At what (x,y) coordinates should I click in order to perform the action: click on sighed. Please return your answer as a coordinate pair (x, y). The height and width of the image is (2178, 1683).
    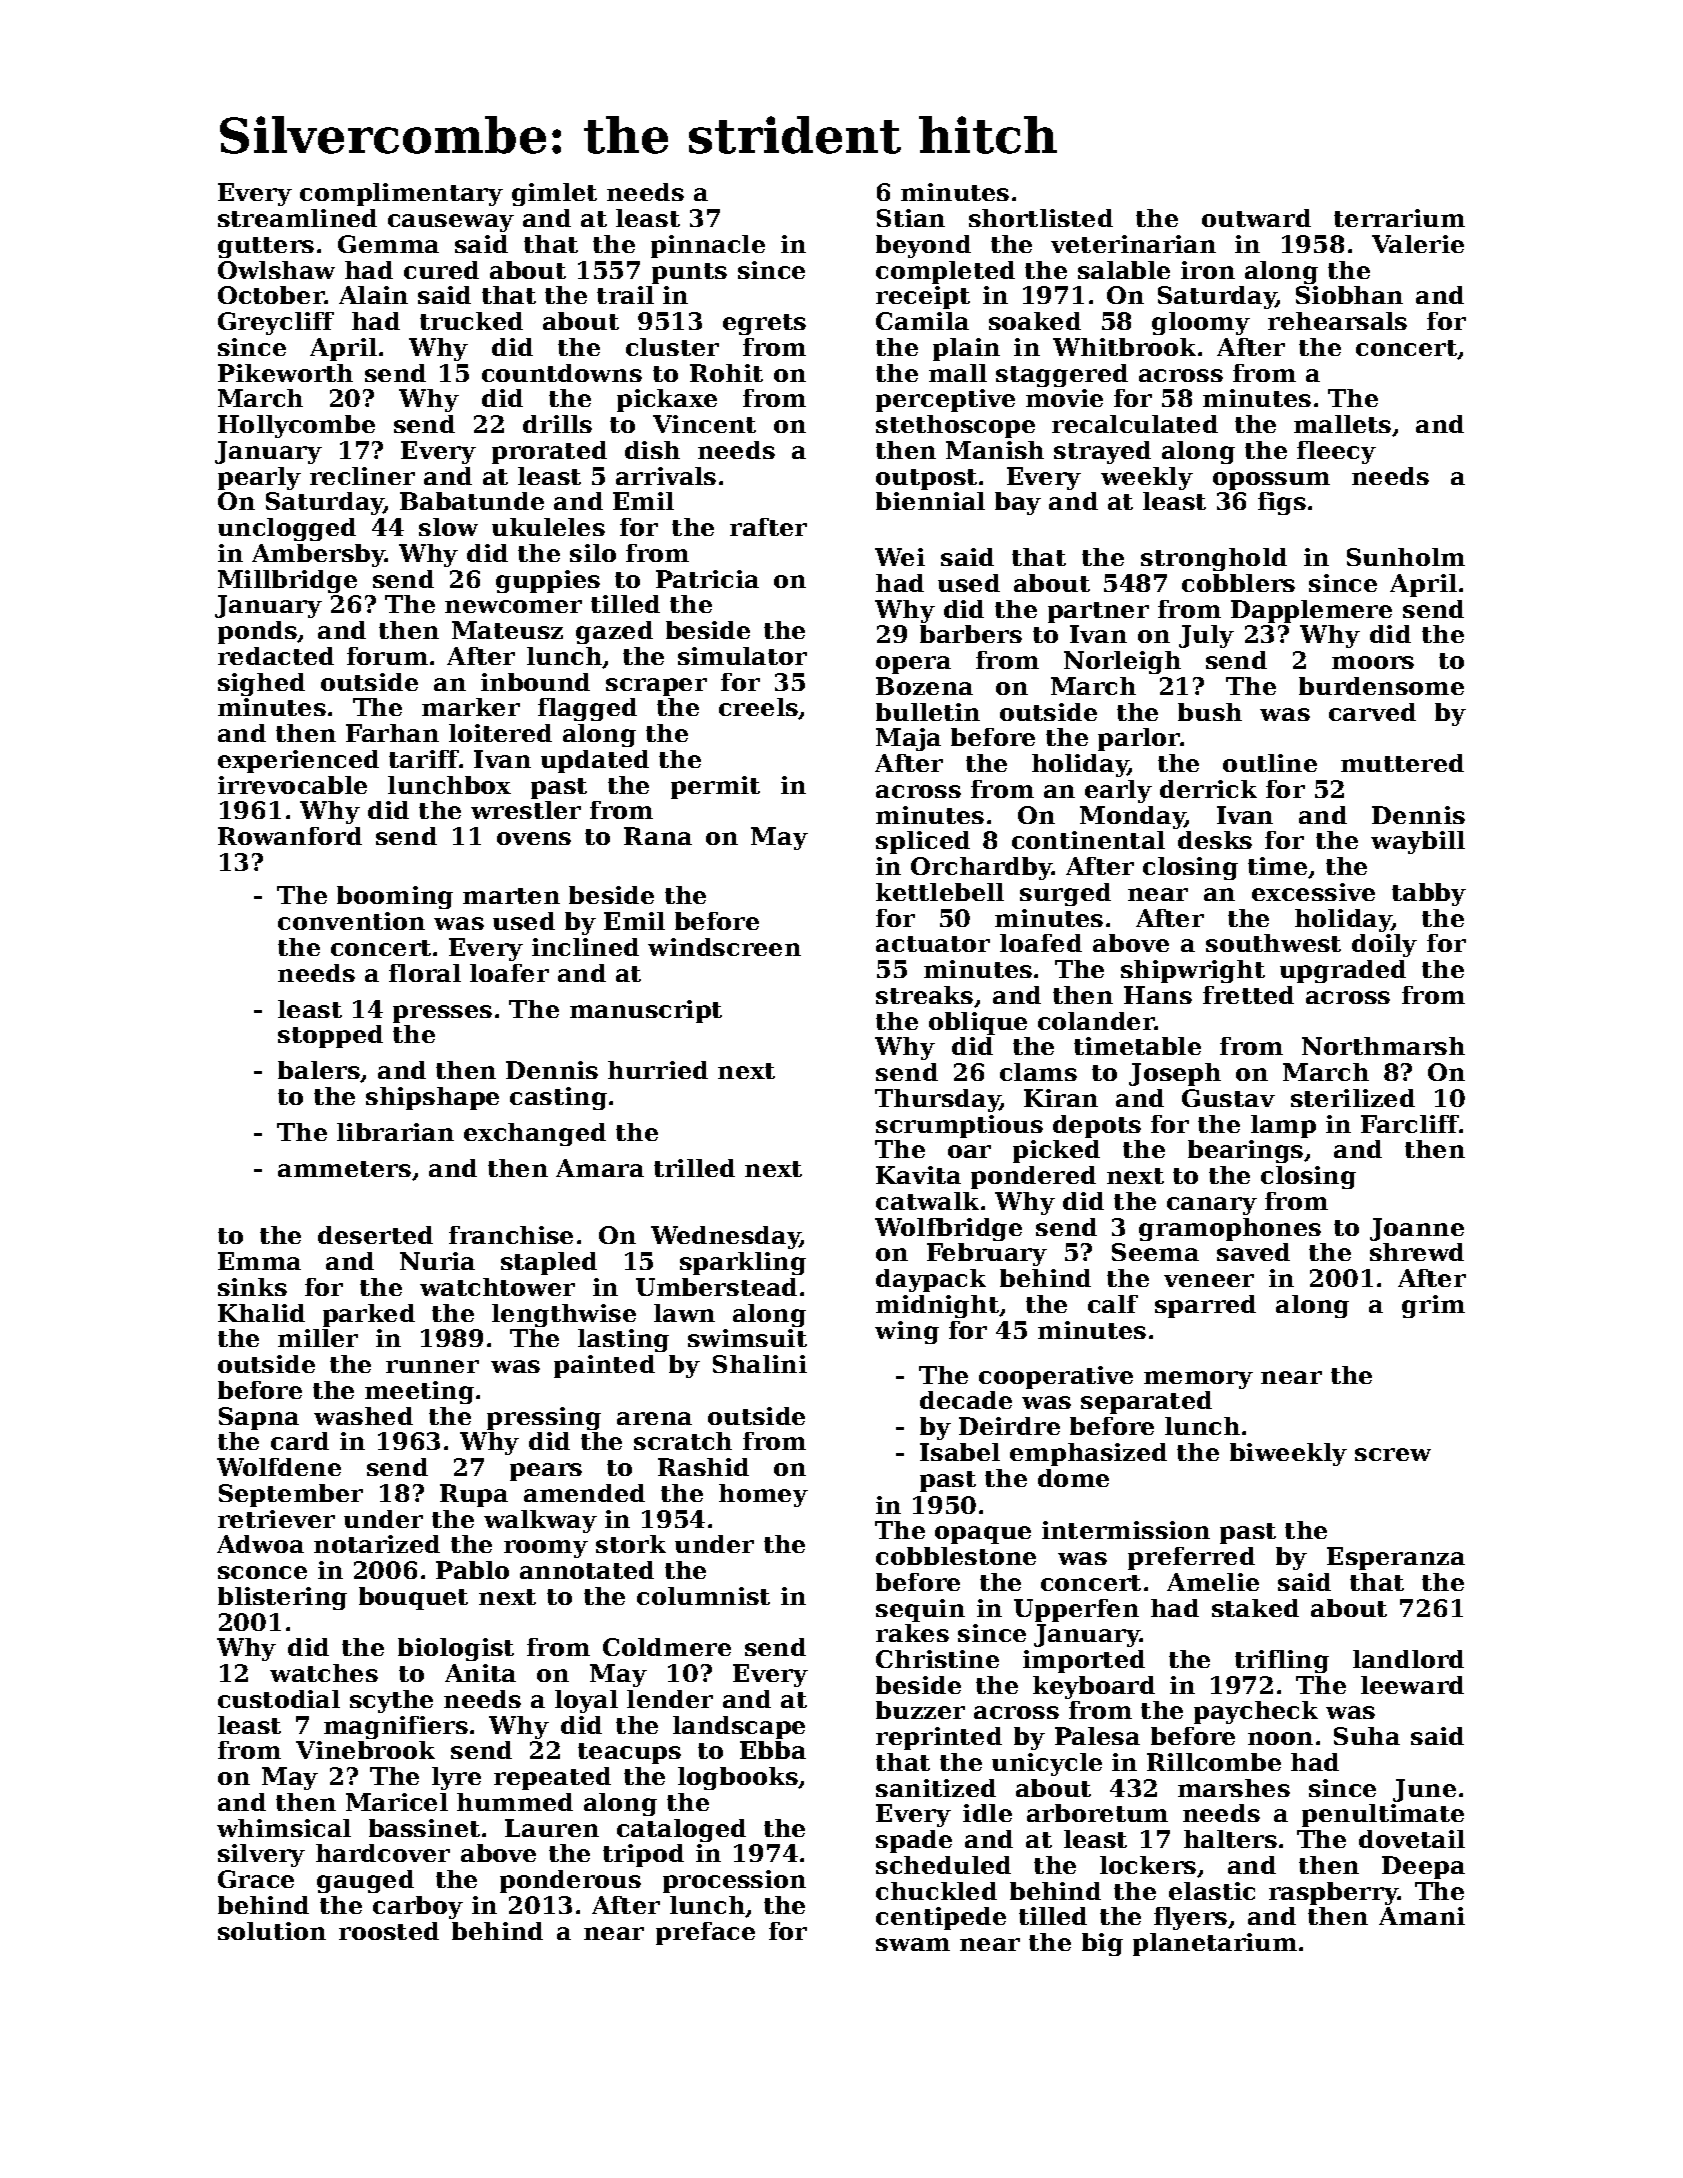
    Looking at the image, I should click on (261, 684).
